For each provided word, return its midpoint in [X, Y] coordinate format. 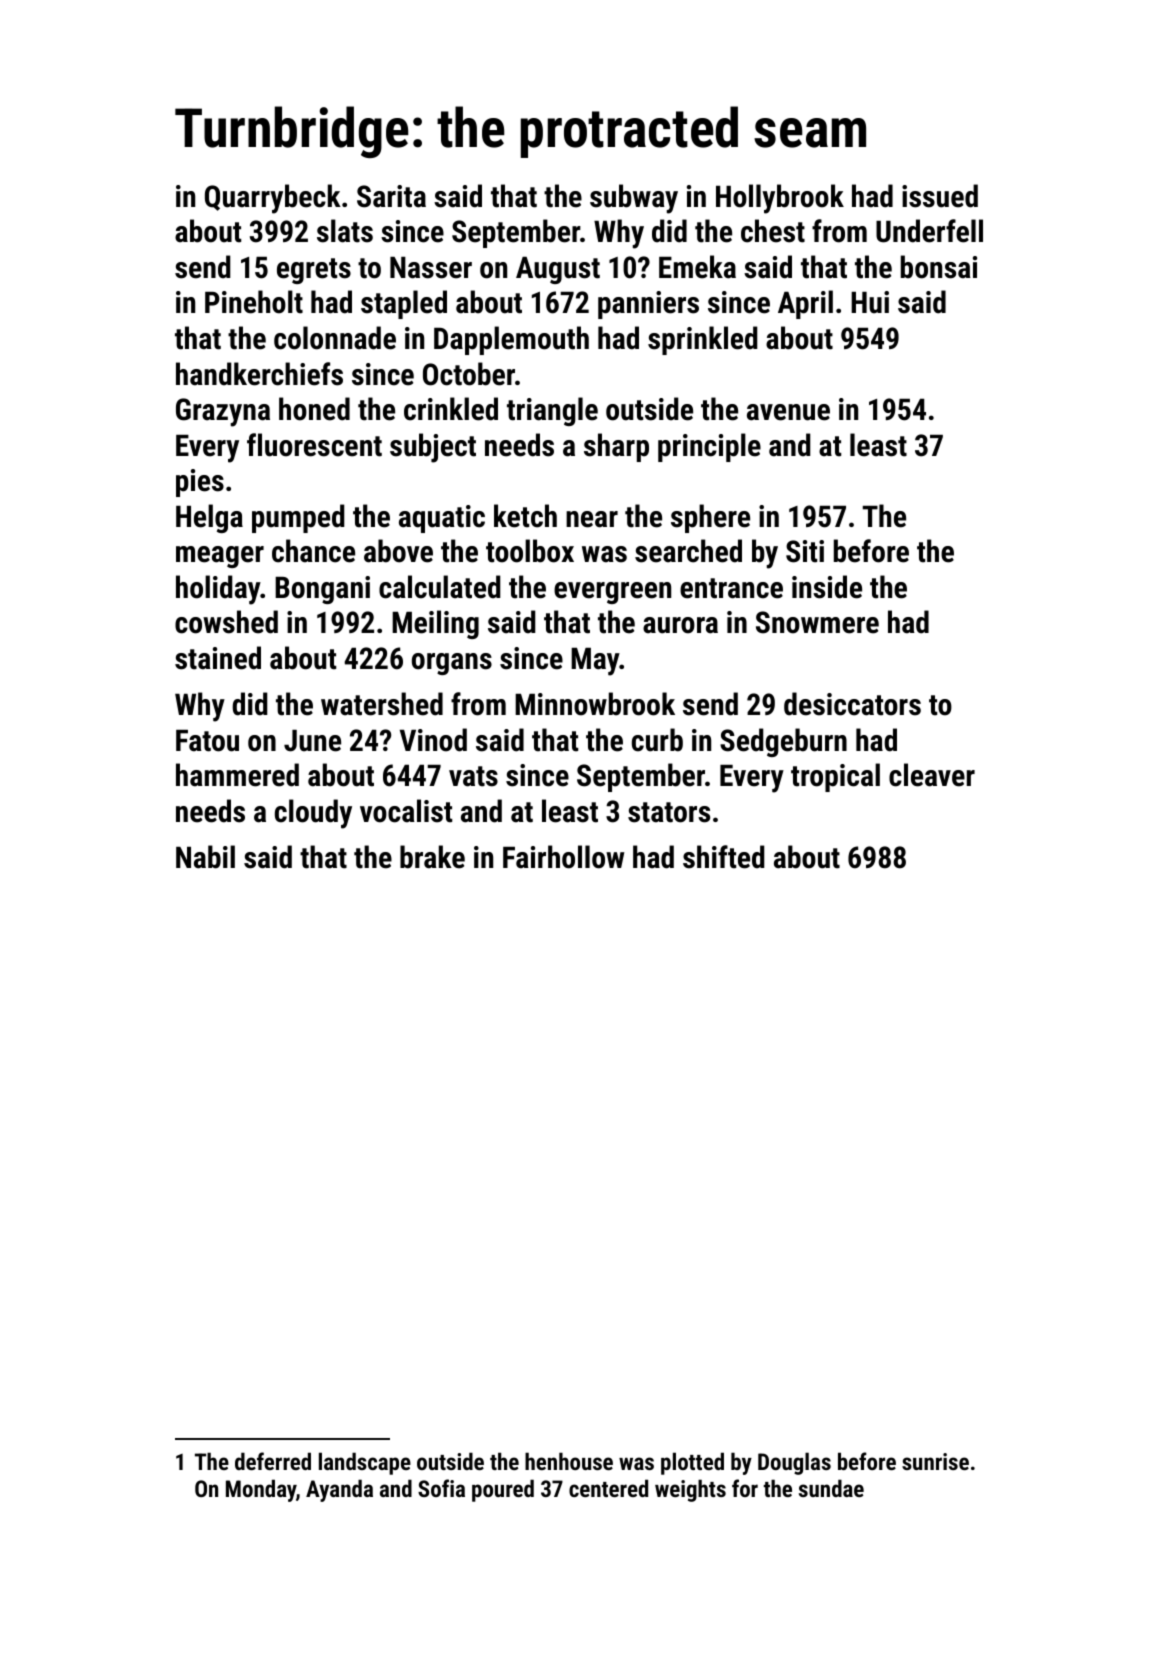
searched [688, 551]
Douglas [794, 1463]
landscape [365, 1463]
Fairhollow [563, 857]
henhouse [569, 1461]
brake [432, 857]
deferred [273, 1461]
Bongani [322, 590]
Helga [209, 518]
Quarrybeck [273, 199]
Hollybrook [780, 199]
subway [634, 199]
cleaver [932, 775]
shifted [724, 857]
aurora [680, 625]
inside [827, 587]
